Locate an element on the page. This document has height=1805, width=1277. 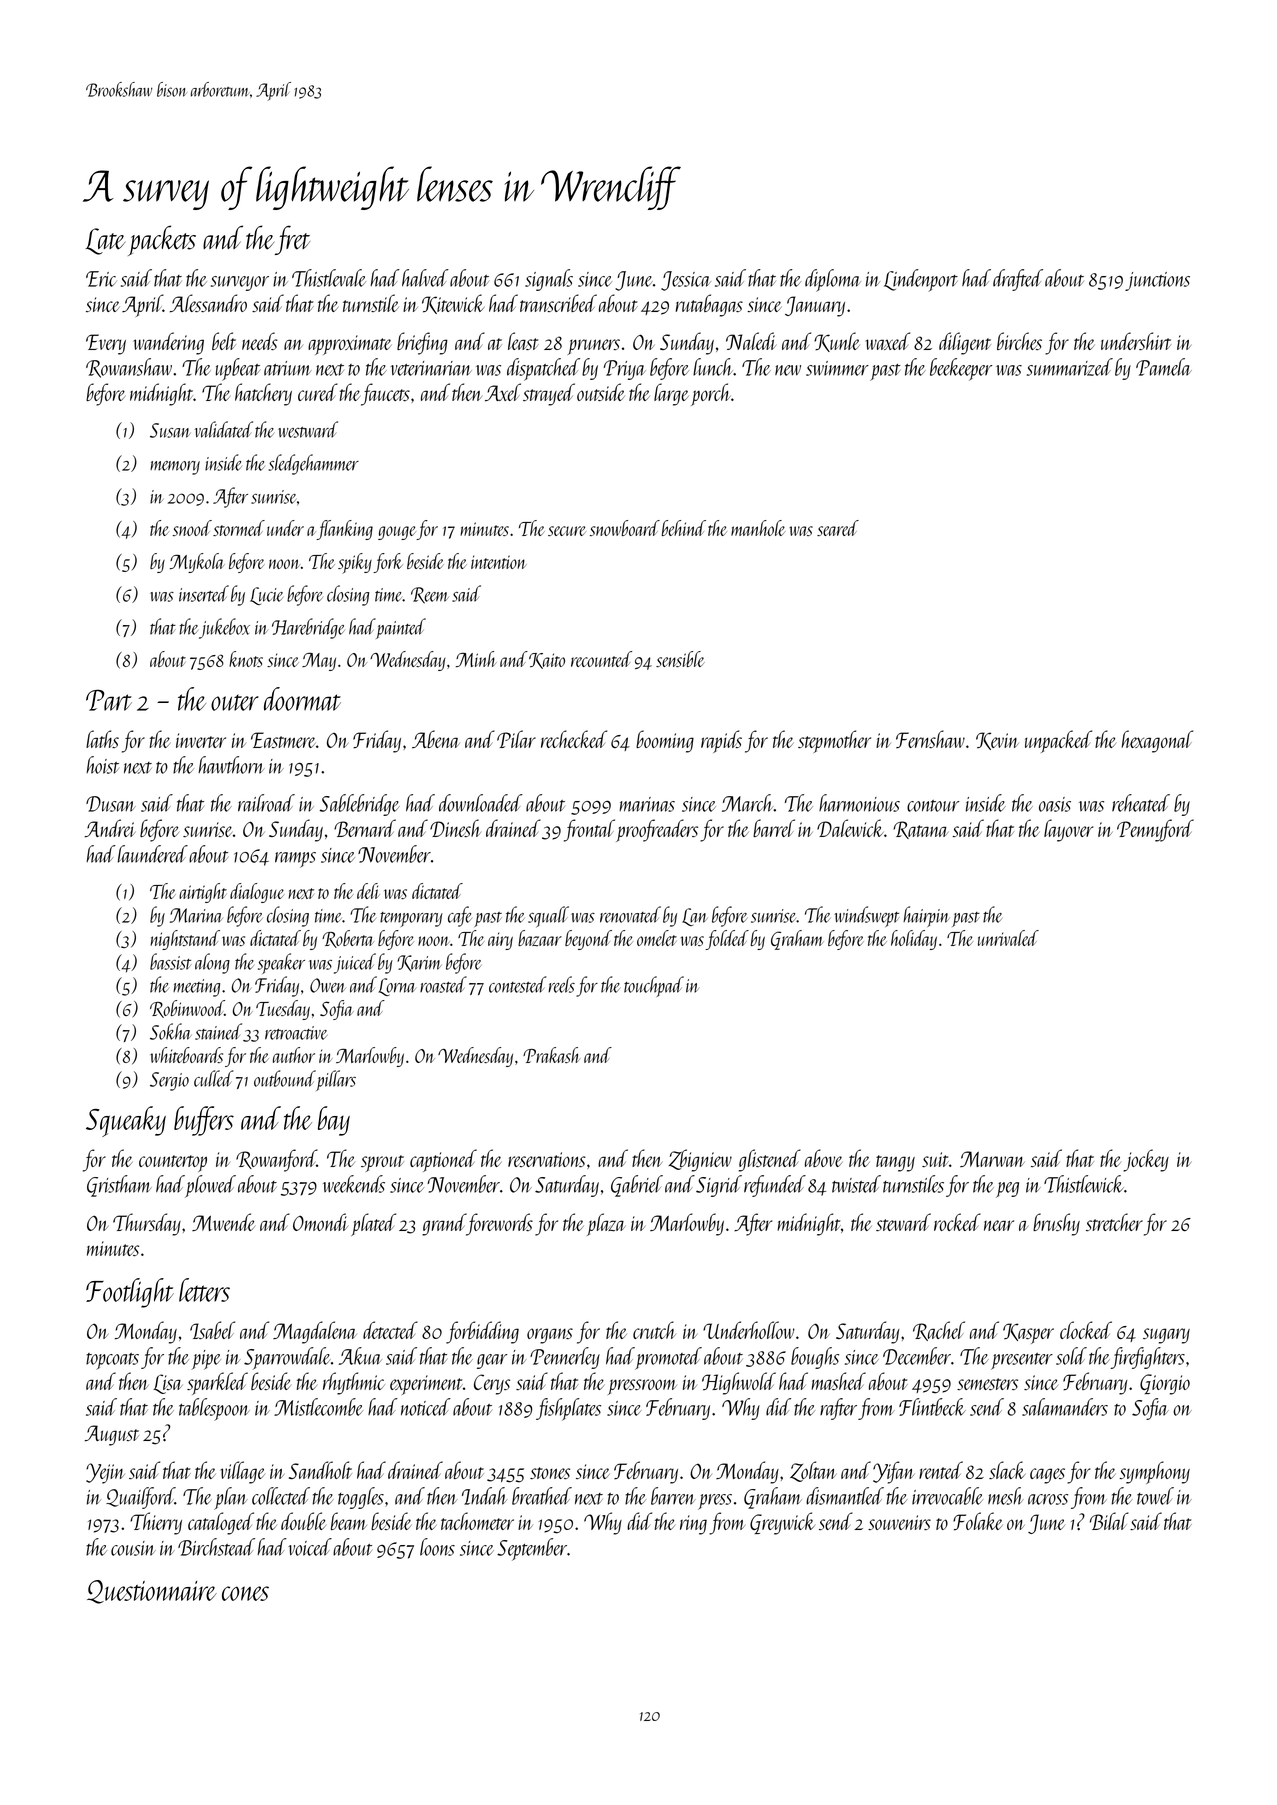
August is located at coordinates (112, 1435).
